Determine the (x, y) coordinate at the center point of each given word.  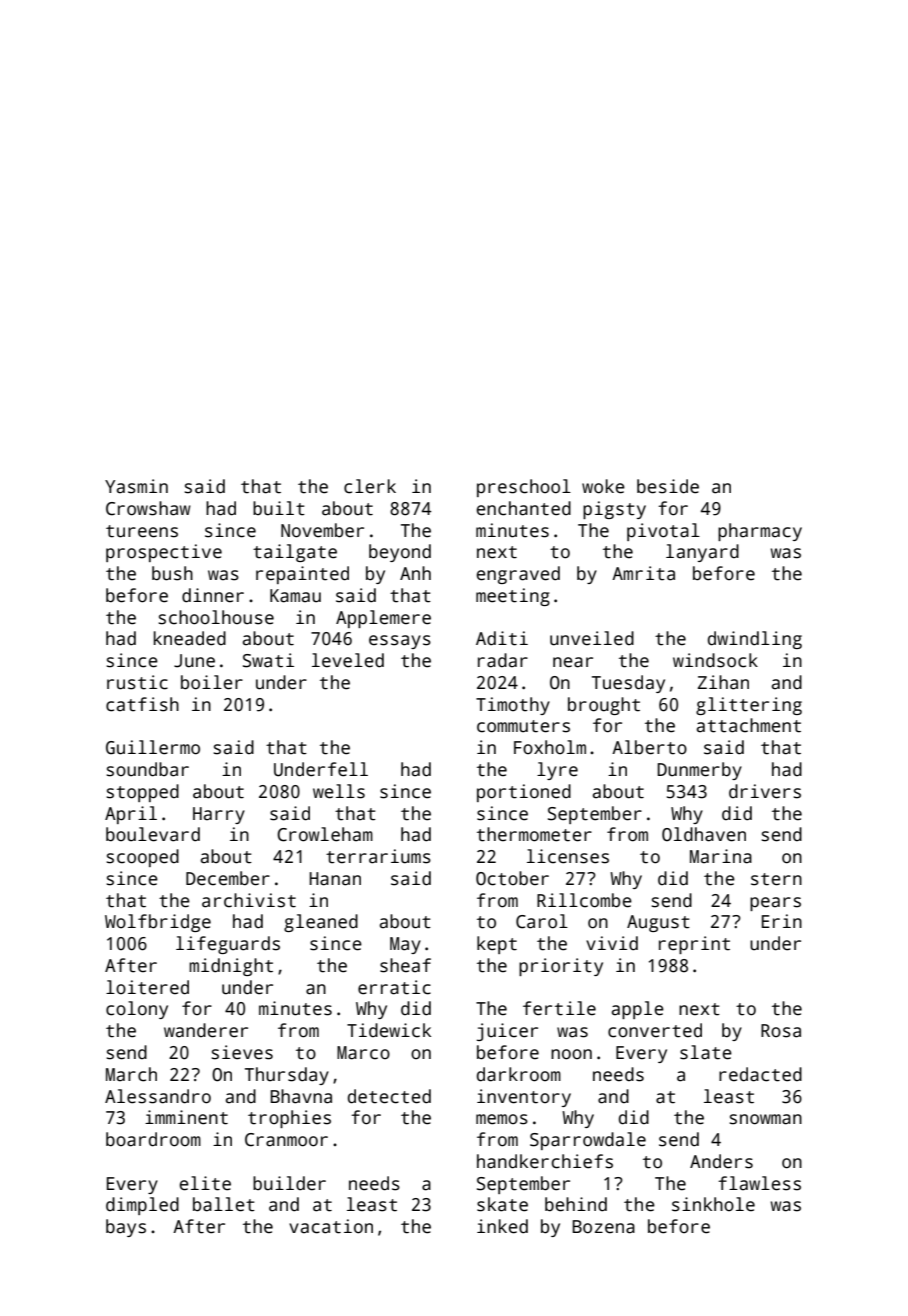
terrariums (378, 856)
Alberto (649, 747)
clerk (370, 486)
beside (668, 486)
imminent (186, 1117)
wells (339, 791)
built (279, 508)
